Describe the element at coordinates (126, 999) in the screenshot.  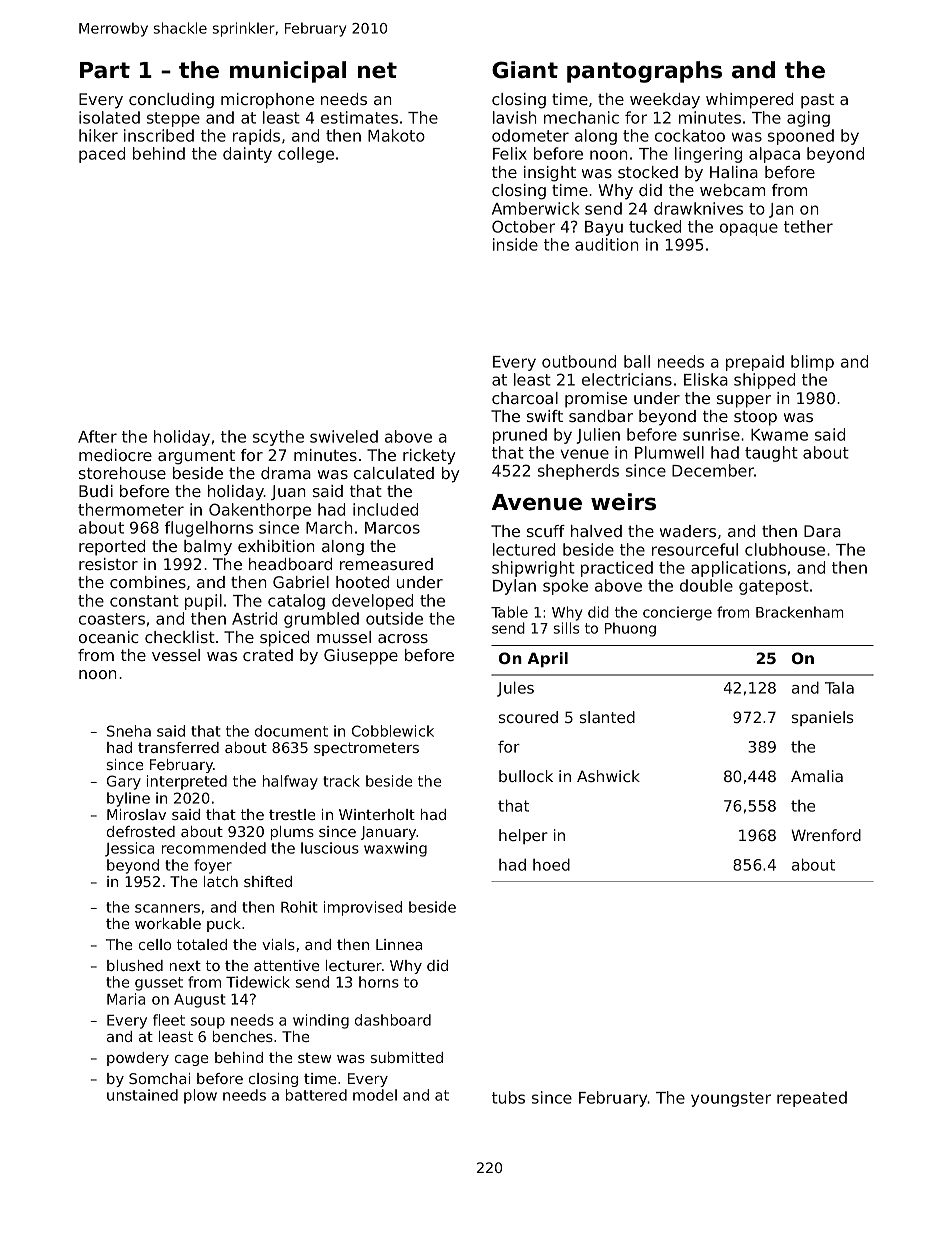
I see `Maria` at that location.
